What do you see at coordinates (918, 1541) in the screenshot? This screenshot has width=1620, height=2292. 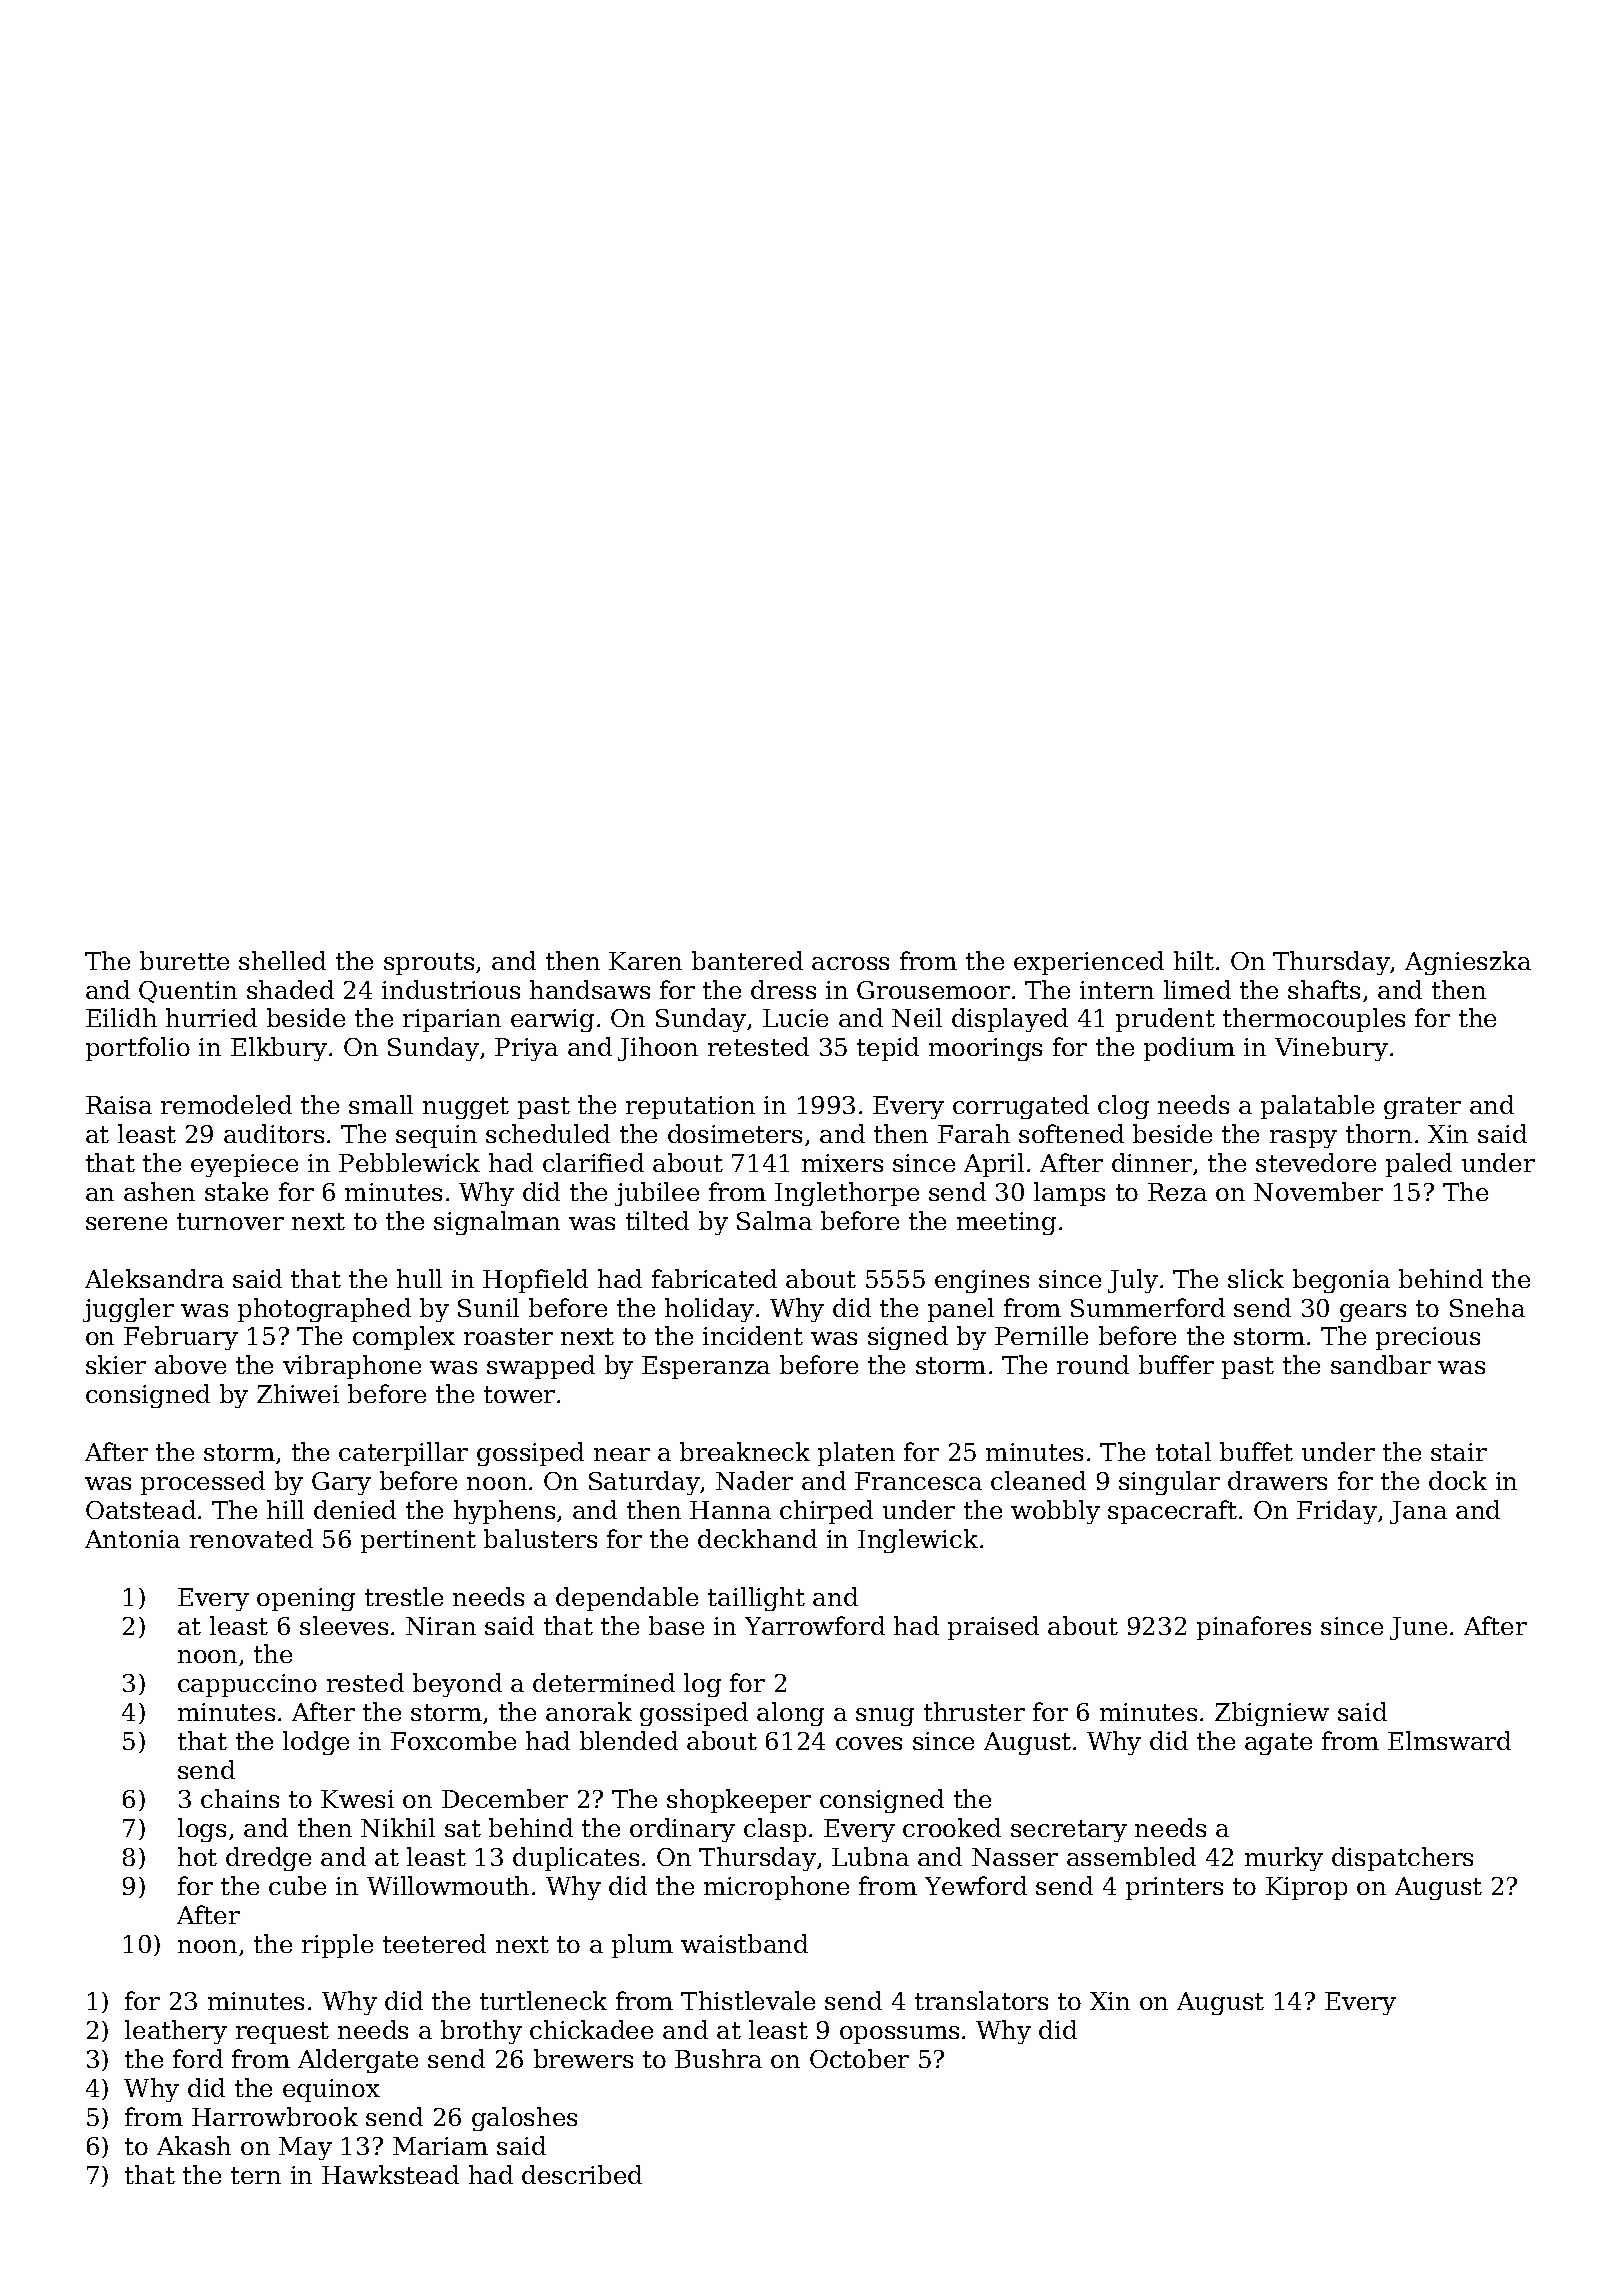 I see `Inglewick` at bounding box center [918, 1541].
